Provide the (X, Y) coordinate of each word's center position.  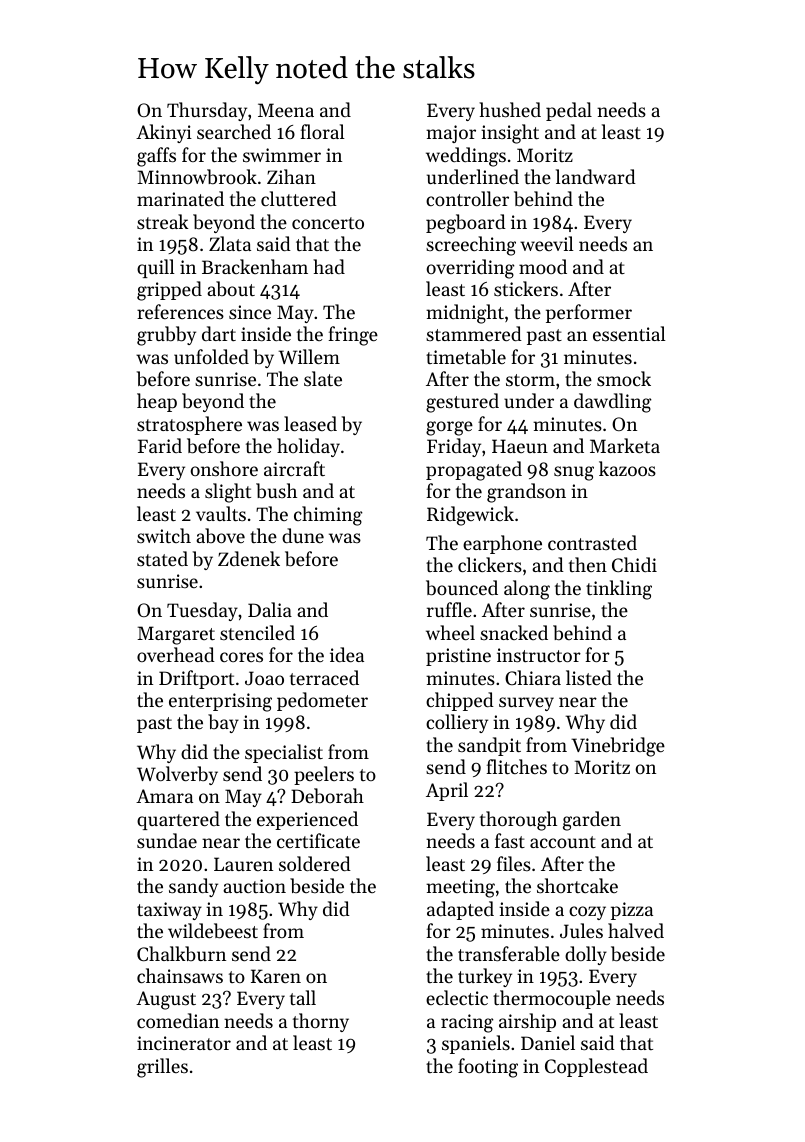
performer (589, 313)
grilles (162, 1068)
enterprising (220, 702)
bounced (462, 588)
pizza (632, 911)
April (447, 791)
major (451, 134)
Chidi (634, 564)
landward (596, 176)
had (329, 266)
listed (589, 677)
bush (276, 491)
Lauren (243, 864)
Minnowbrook (197, 177)
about (231, 288)
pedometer (322, 701)
